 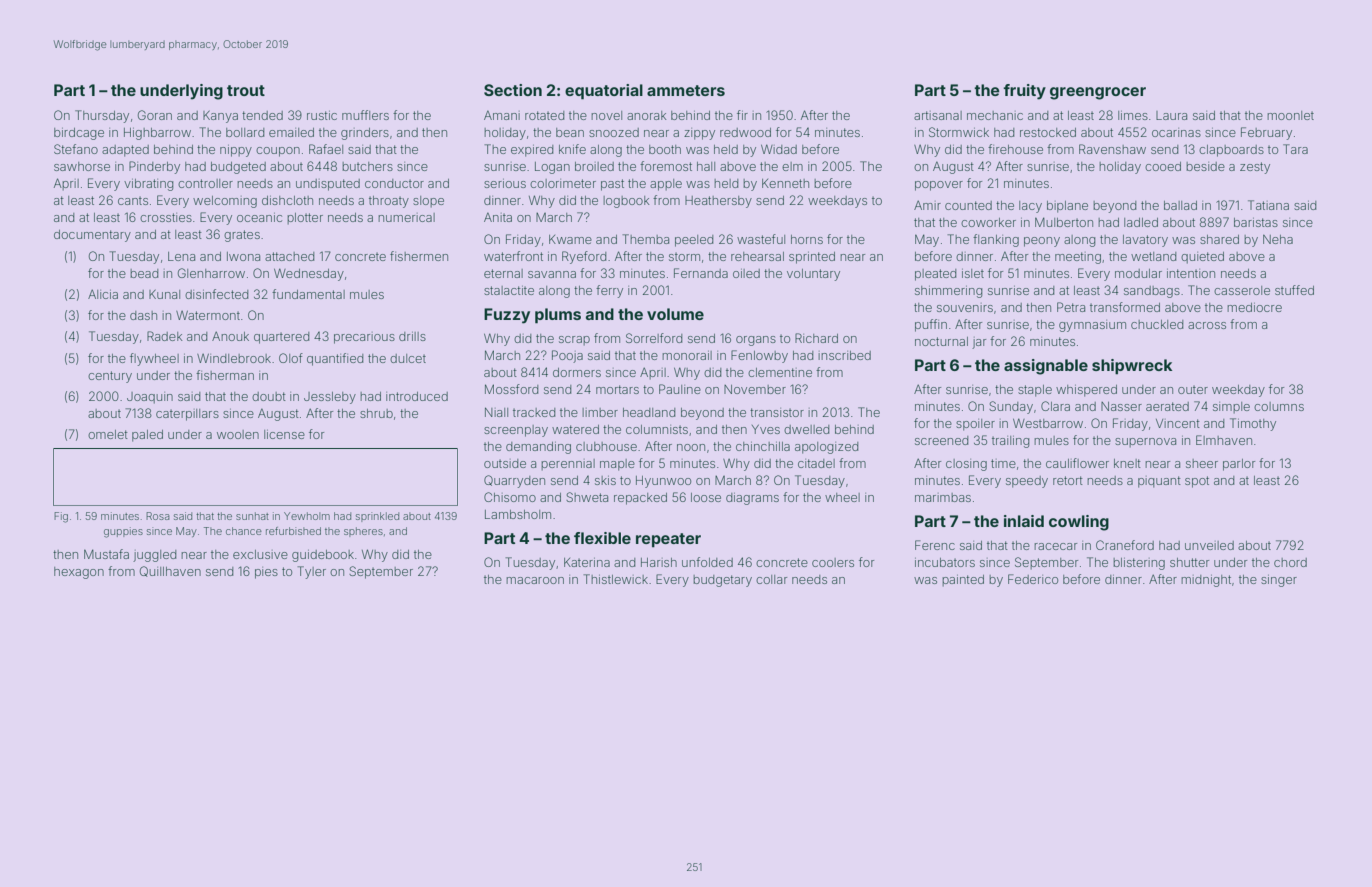 What do you see at coordinates (1191, 273) in the screenshot?
I see `intention` at bounding box center [1191, 273].
